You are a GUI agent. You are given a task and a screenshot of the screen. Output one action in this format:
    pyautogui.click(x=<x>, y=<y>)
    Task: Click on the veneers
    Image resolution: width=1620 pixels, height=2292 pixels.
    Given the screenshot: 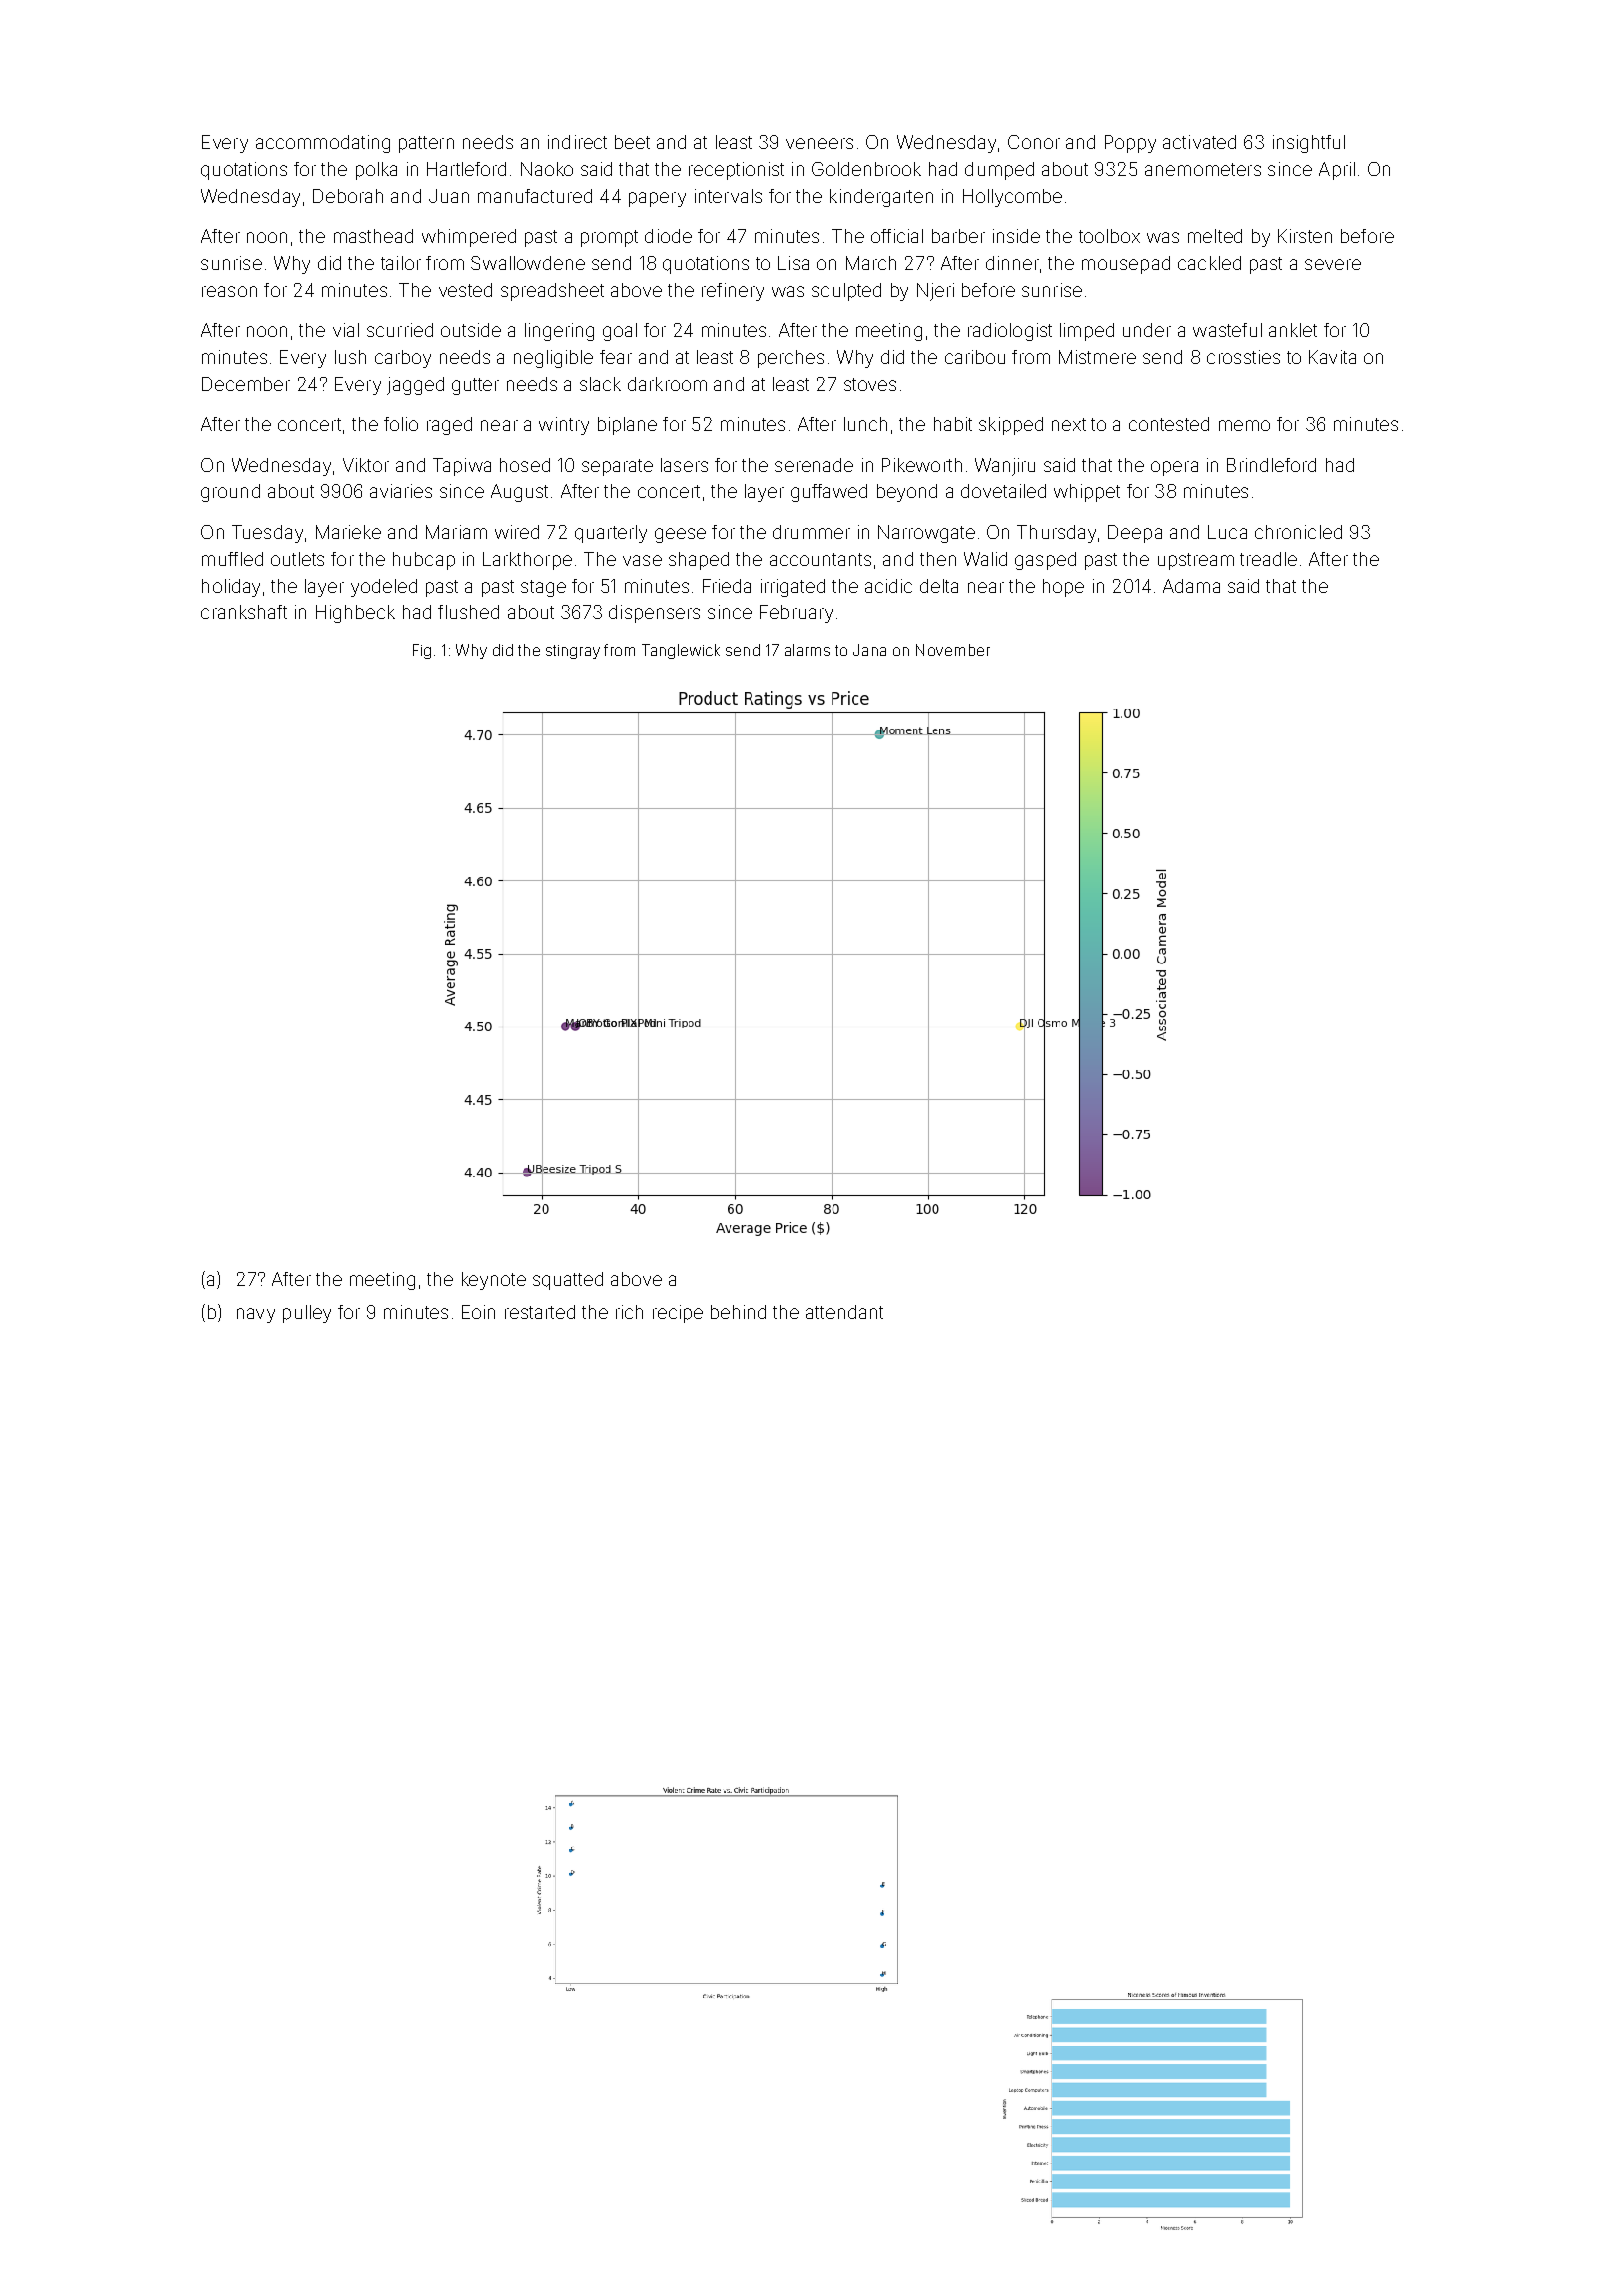 What is the action you would take?
    pyautogui.click(x=819, y=143)
